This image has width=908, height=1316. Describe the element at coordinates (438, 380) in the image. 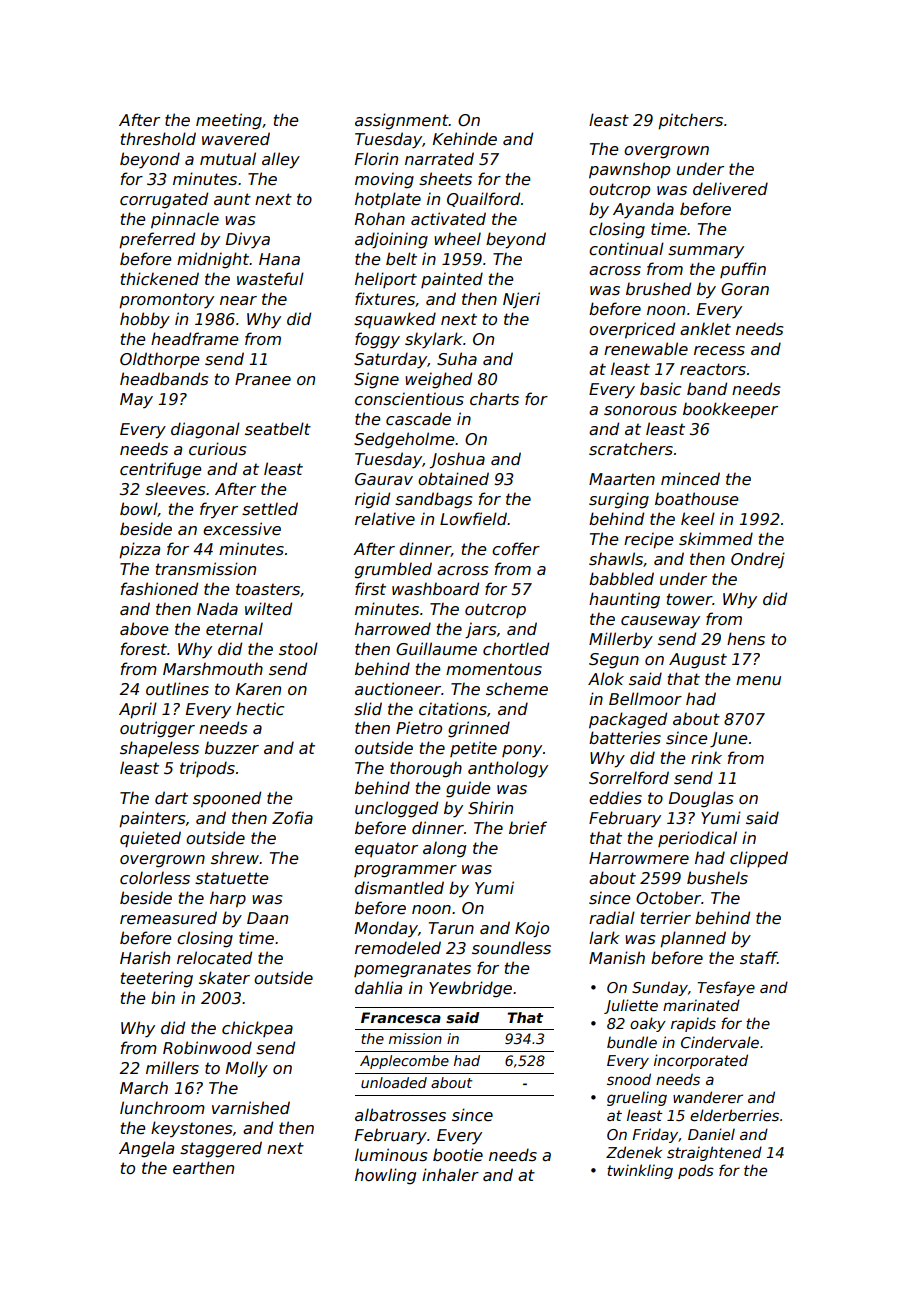

I see `weighed` at that location.
